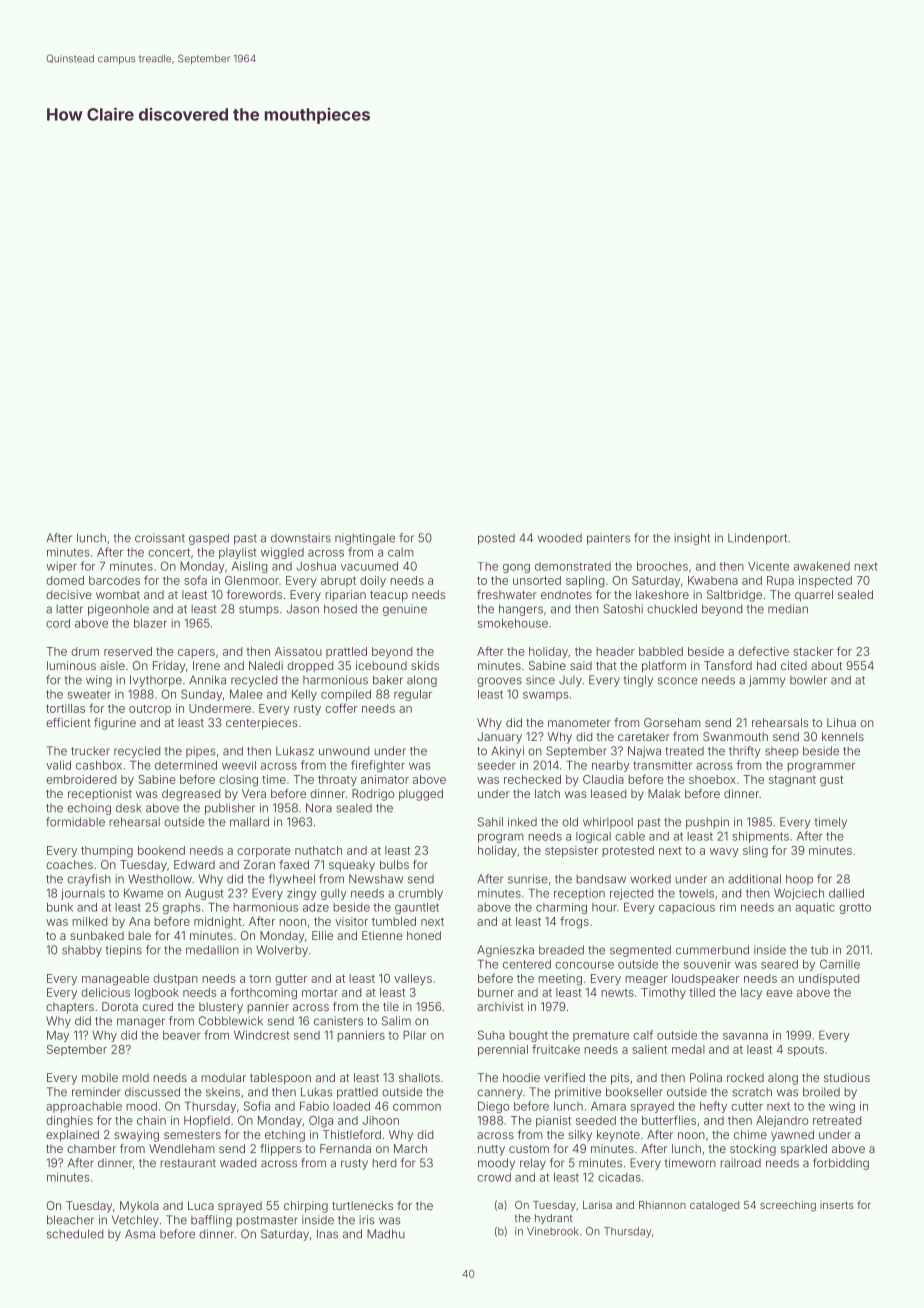 The image size is (924, 1308). Describe the element at coordinates (91, 1148) in the screenshot. I see `chamber` at that location.
